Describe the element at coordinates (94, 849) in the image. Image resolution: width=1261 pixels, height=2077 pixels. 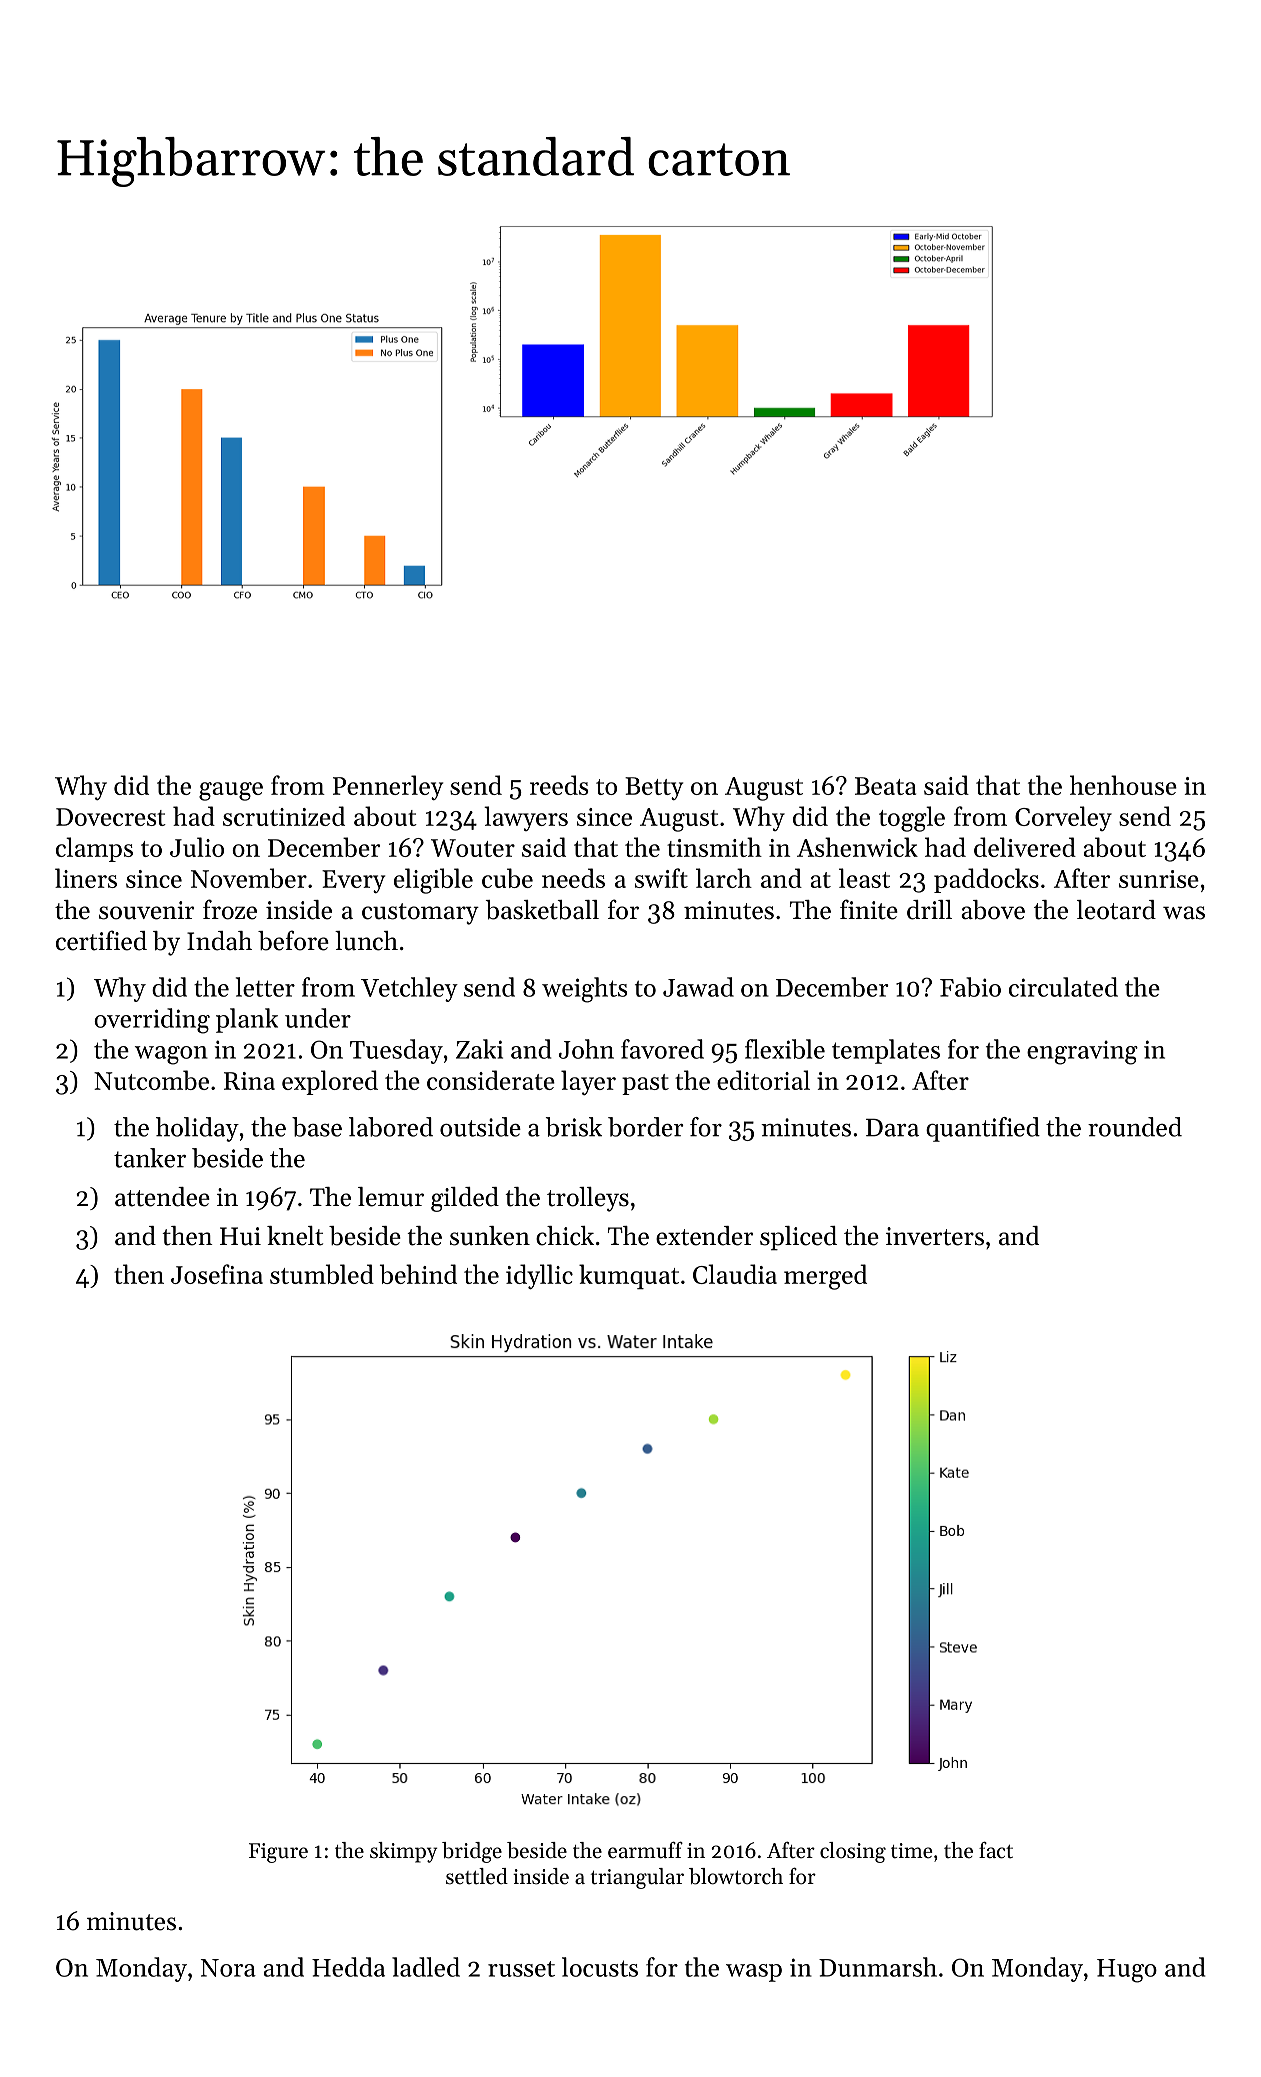
I see `clamps` at that location.
